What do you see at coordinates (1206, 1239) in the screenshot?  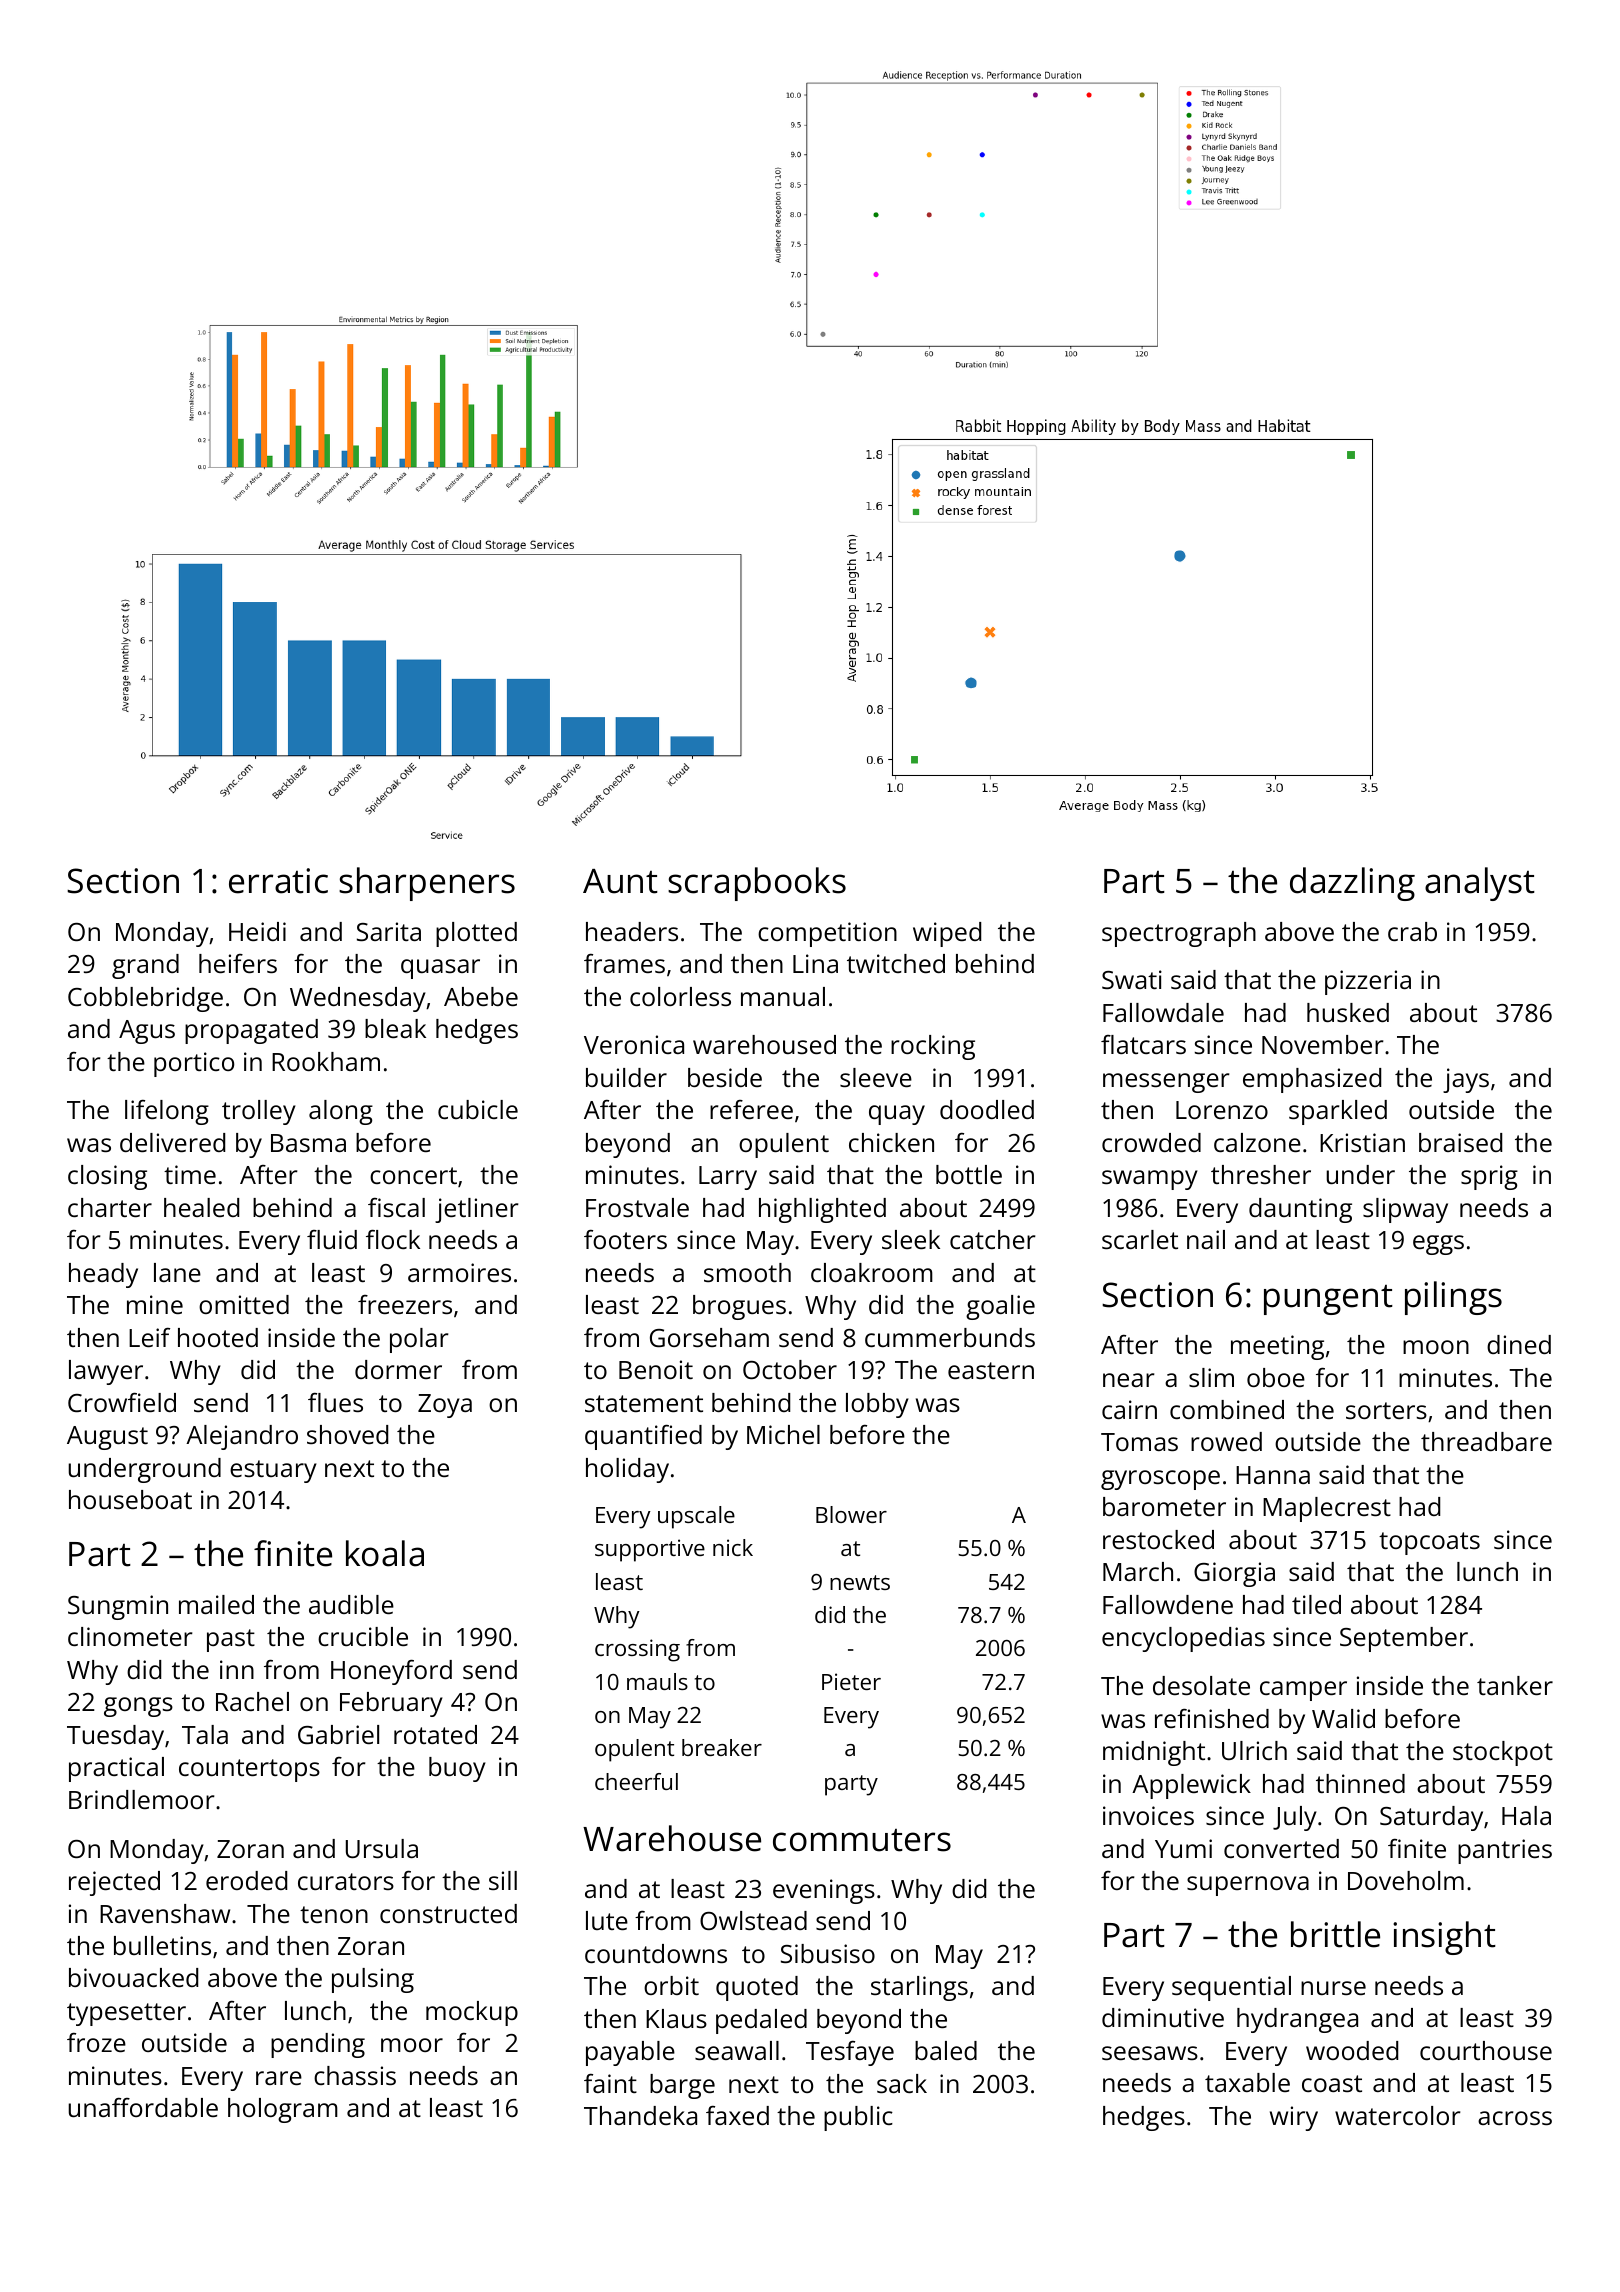 I see `nail` at bounding box center [1206, 1239].
